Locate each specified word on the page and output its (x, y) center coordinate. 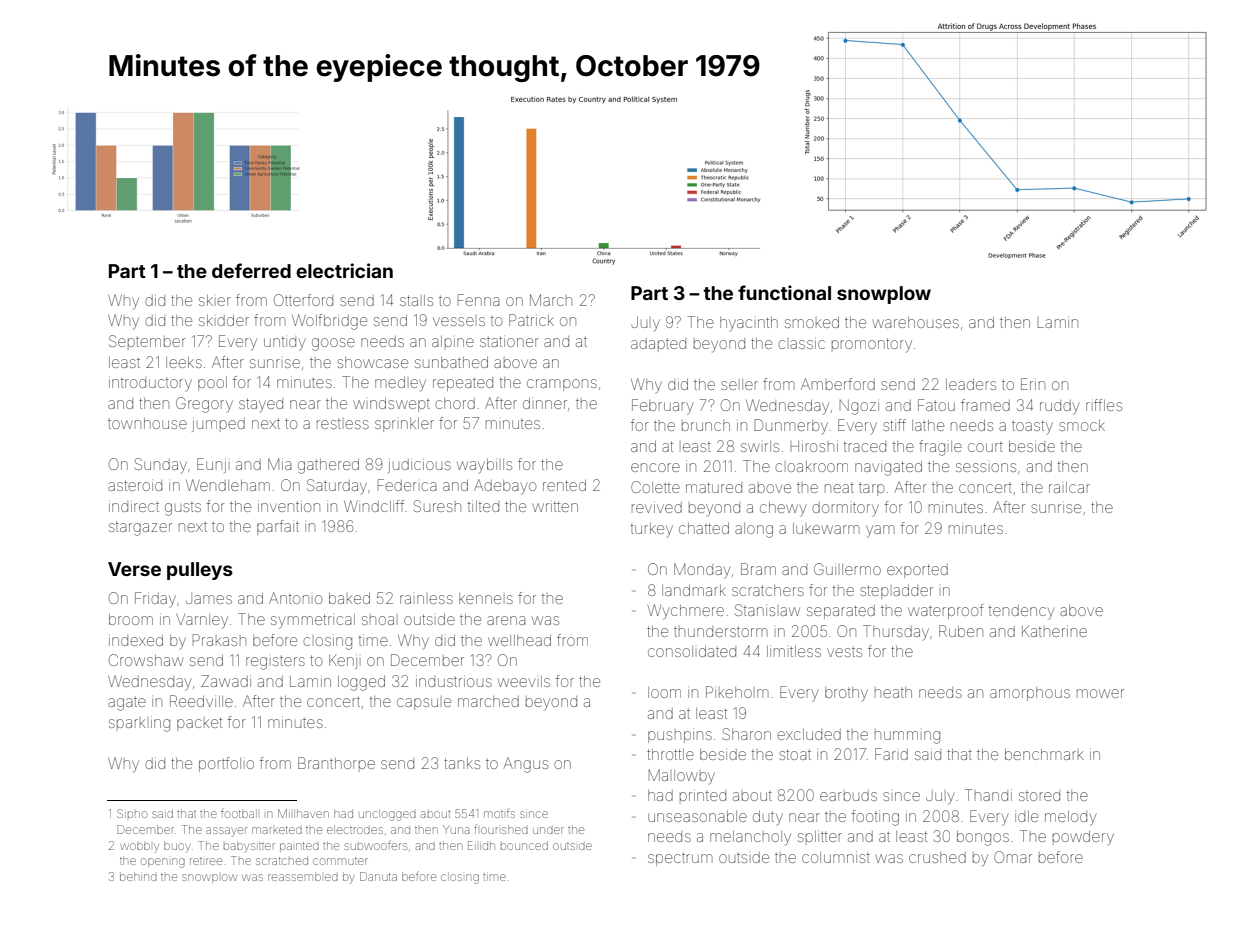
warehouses (915, 322)
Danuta (378, 876)
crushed (937, 857)
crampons (562, 385)
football (239, 813)
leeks (184, 362)
